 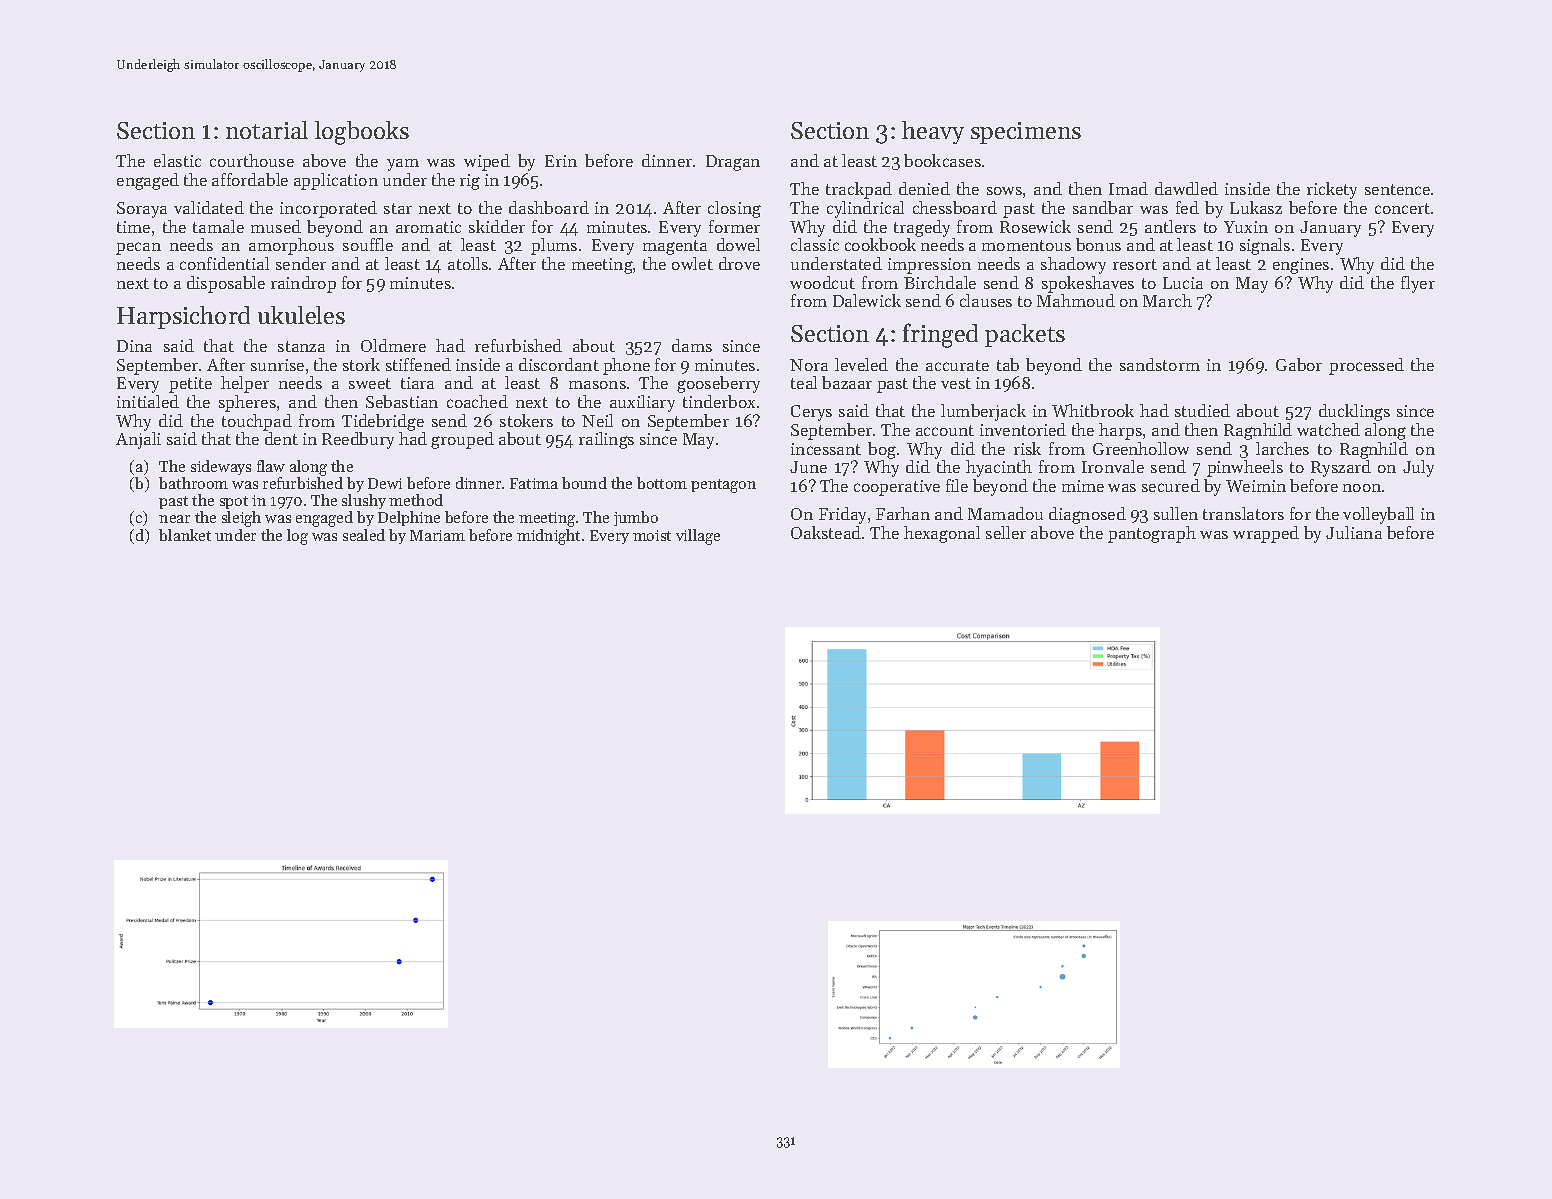 I want to click on specimens, so click(x=1026, y=133).
